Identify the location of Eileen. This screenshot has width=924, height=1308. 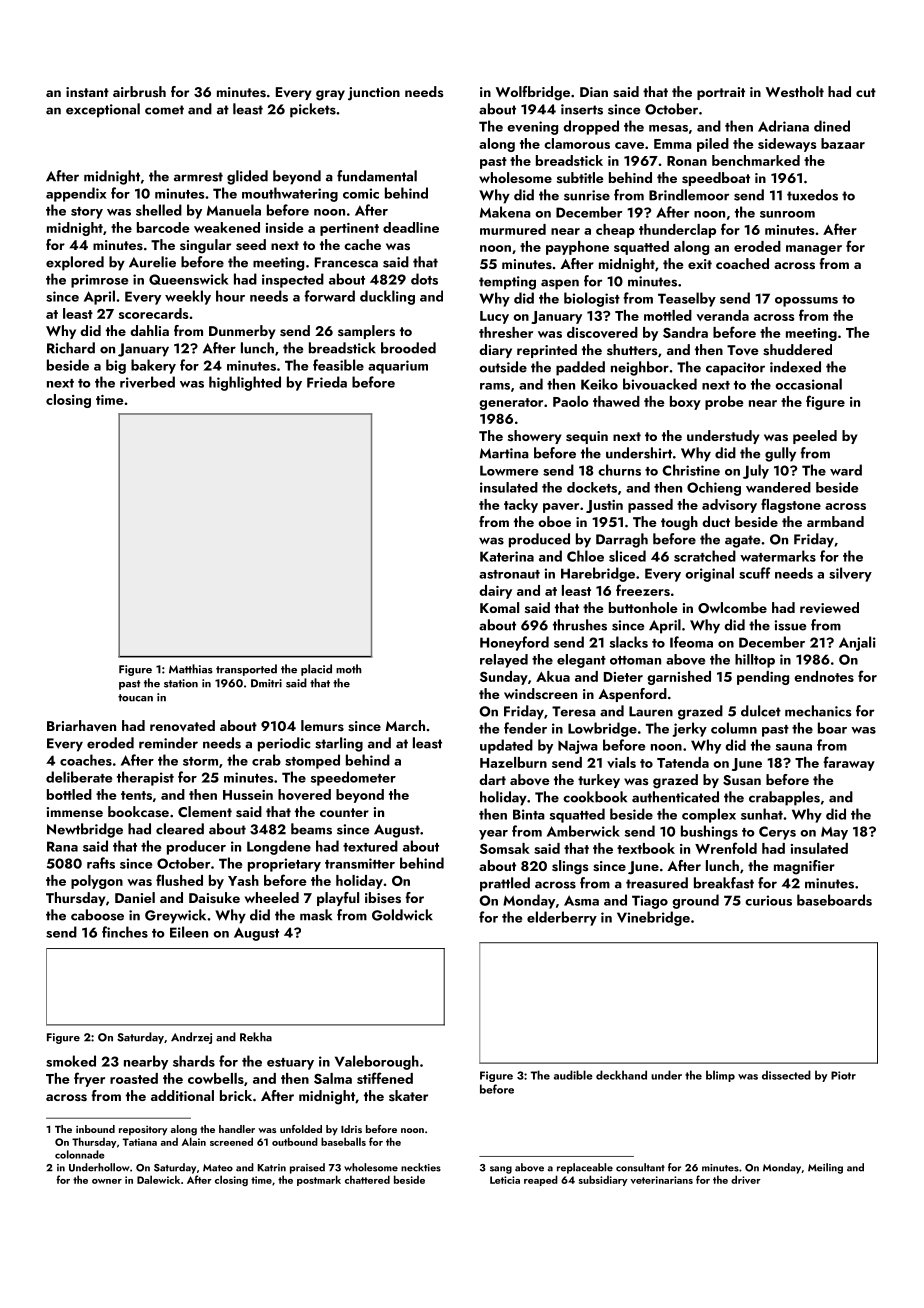
(189, 932).
